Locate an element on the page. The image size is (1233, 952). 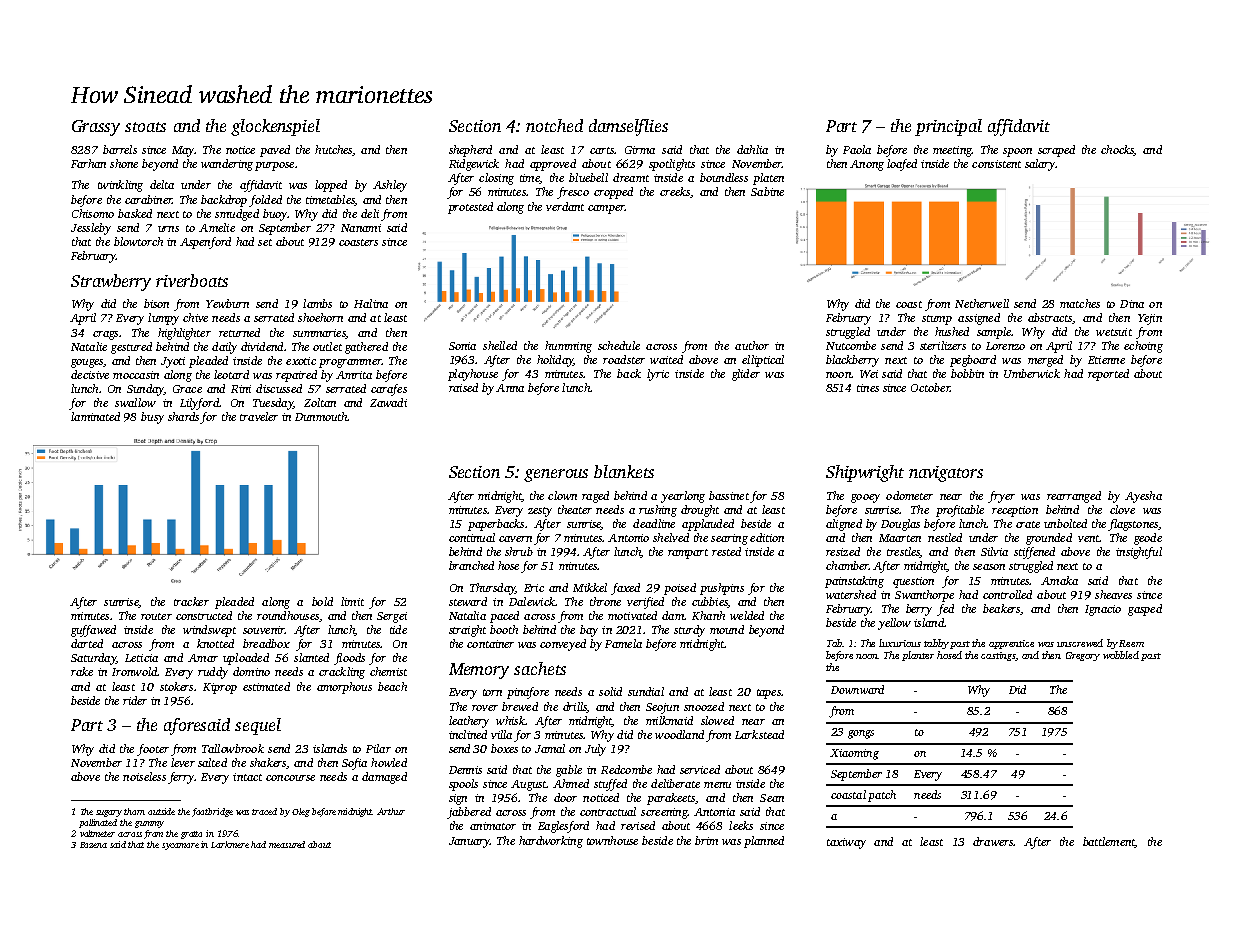
matches is located at coordinates (1080, 303).
